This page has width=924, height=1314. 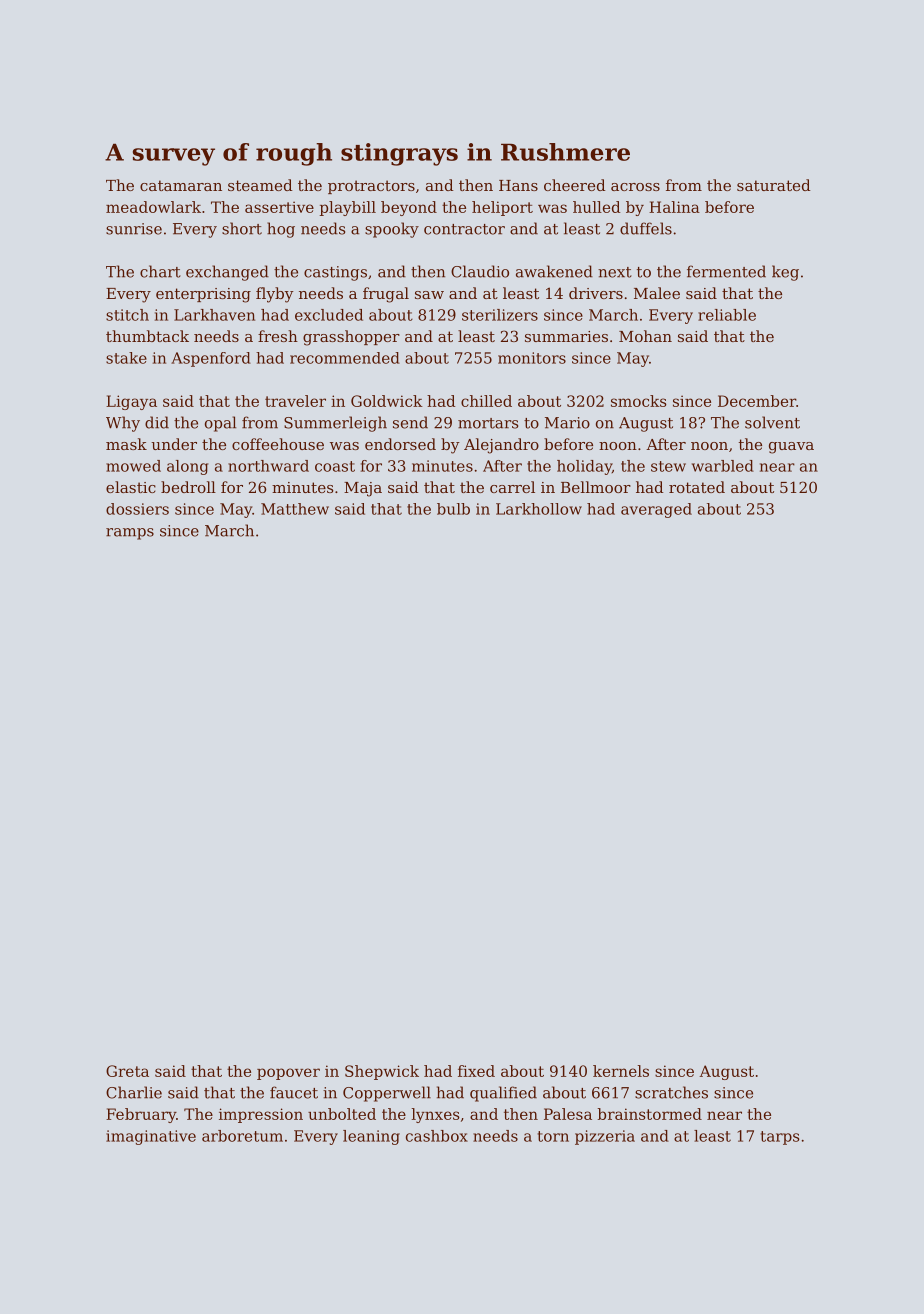 What do you see at coordinates (295, 509) in the page?
I see `Matthew` at bounding box center [295, 509].
